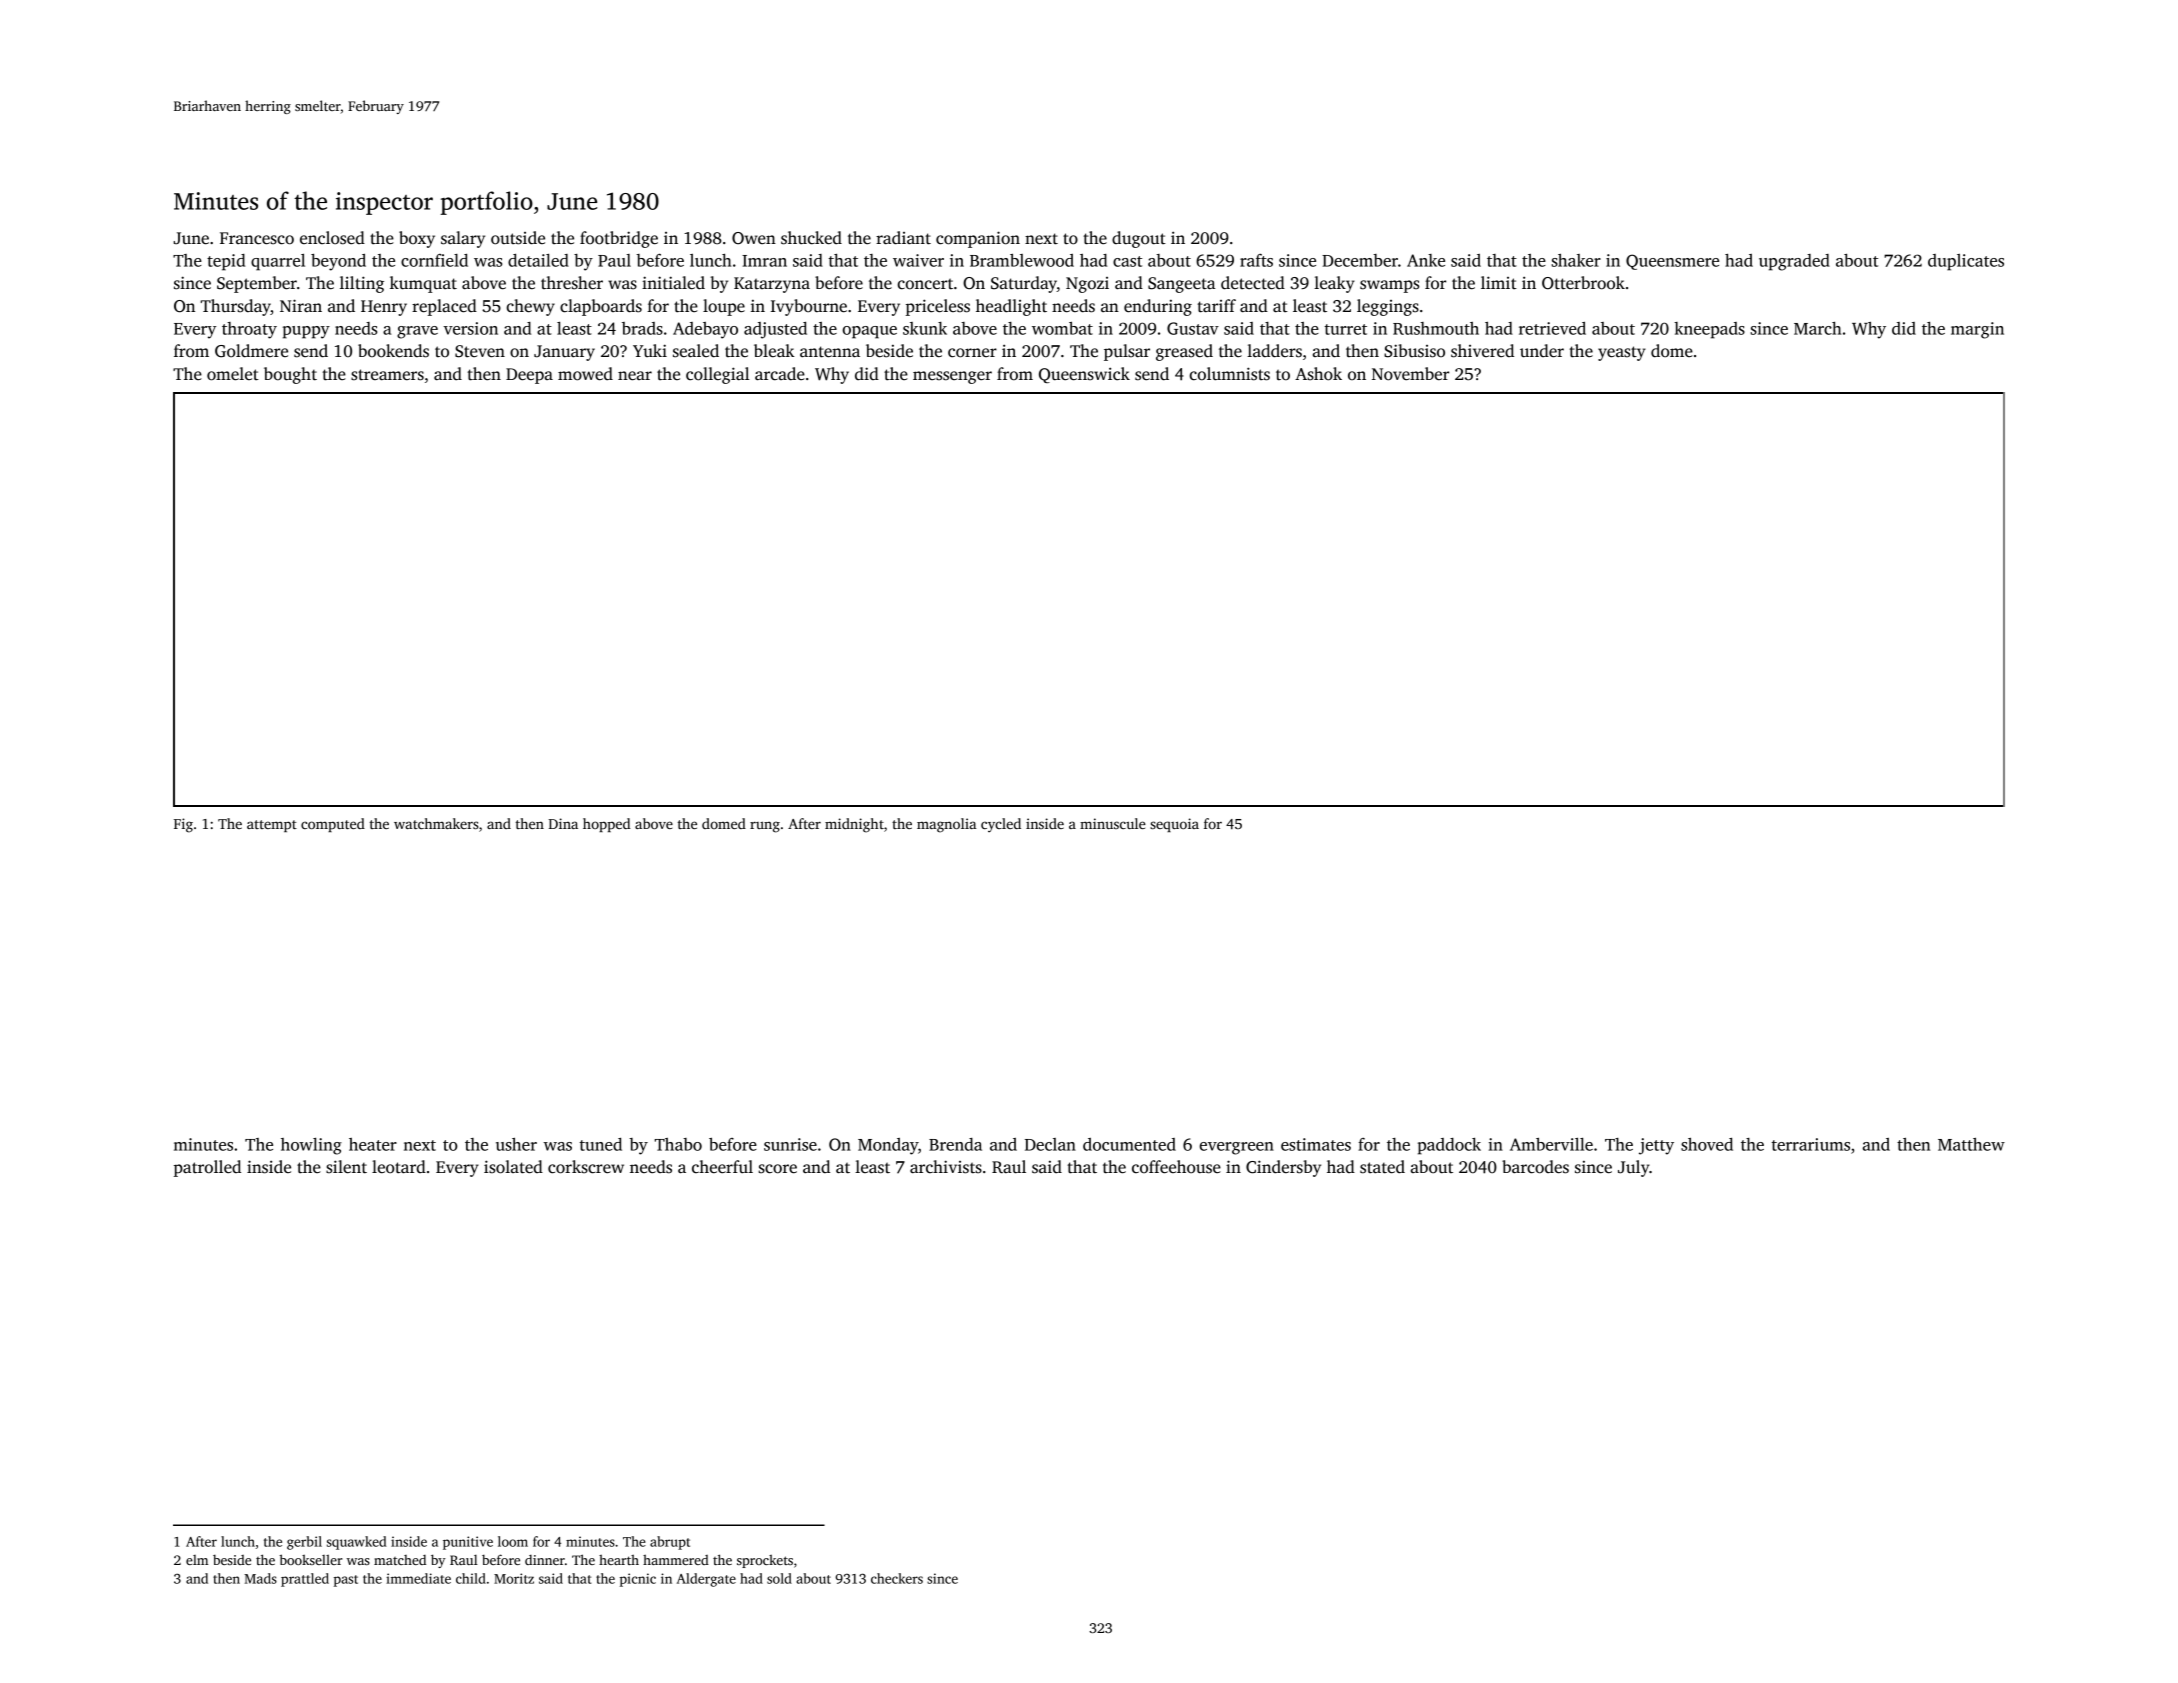 The height and width of the page is (1683, 2178). Describe the element at coordinates (1551, 1144) in the page. I see `Amberville` at that location.
